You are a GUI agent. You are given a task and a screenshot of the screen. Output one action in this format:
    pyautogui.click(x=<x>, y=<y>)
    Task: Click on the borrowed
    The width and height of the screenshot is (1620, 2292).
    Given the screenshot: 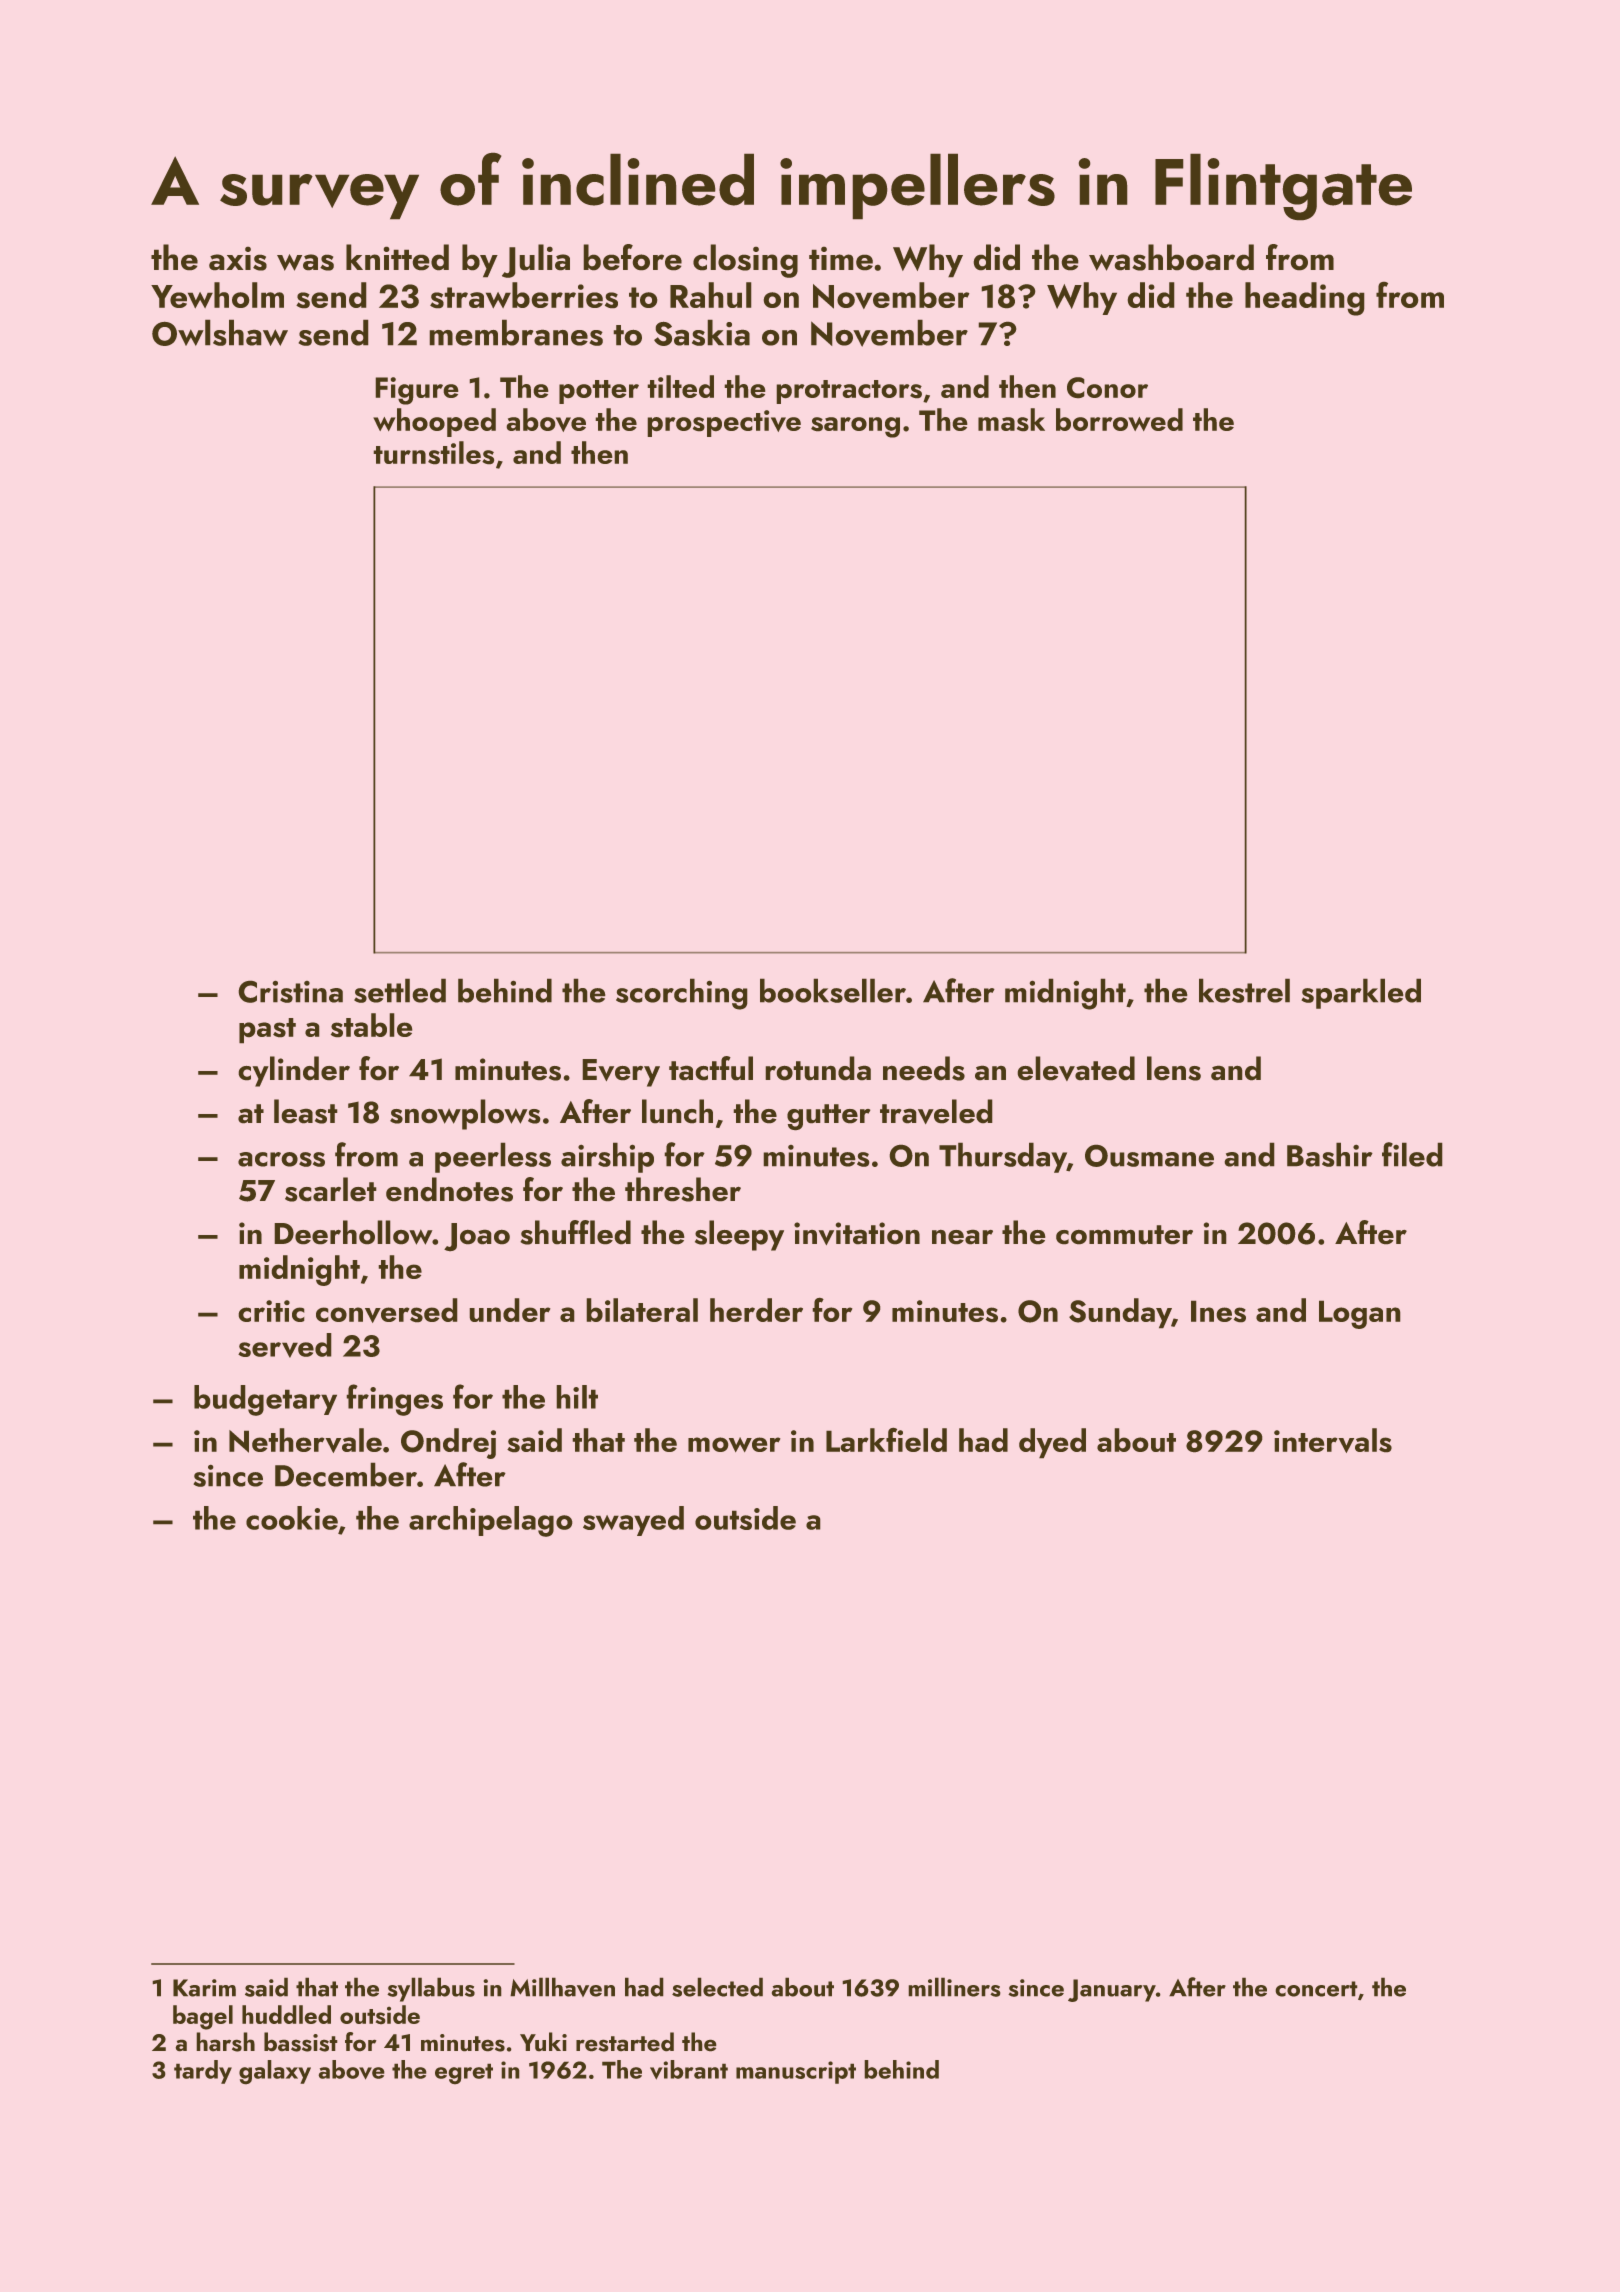 What is the action you would take?
    pyautogui.click(x=1119, y=419)
